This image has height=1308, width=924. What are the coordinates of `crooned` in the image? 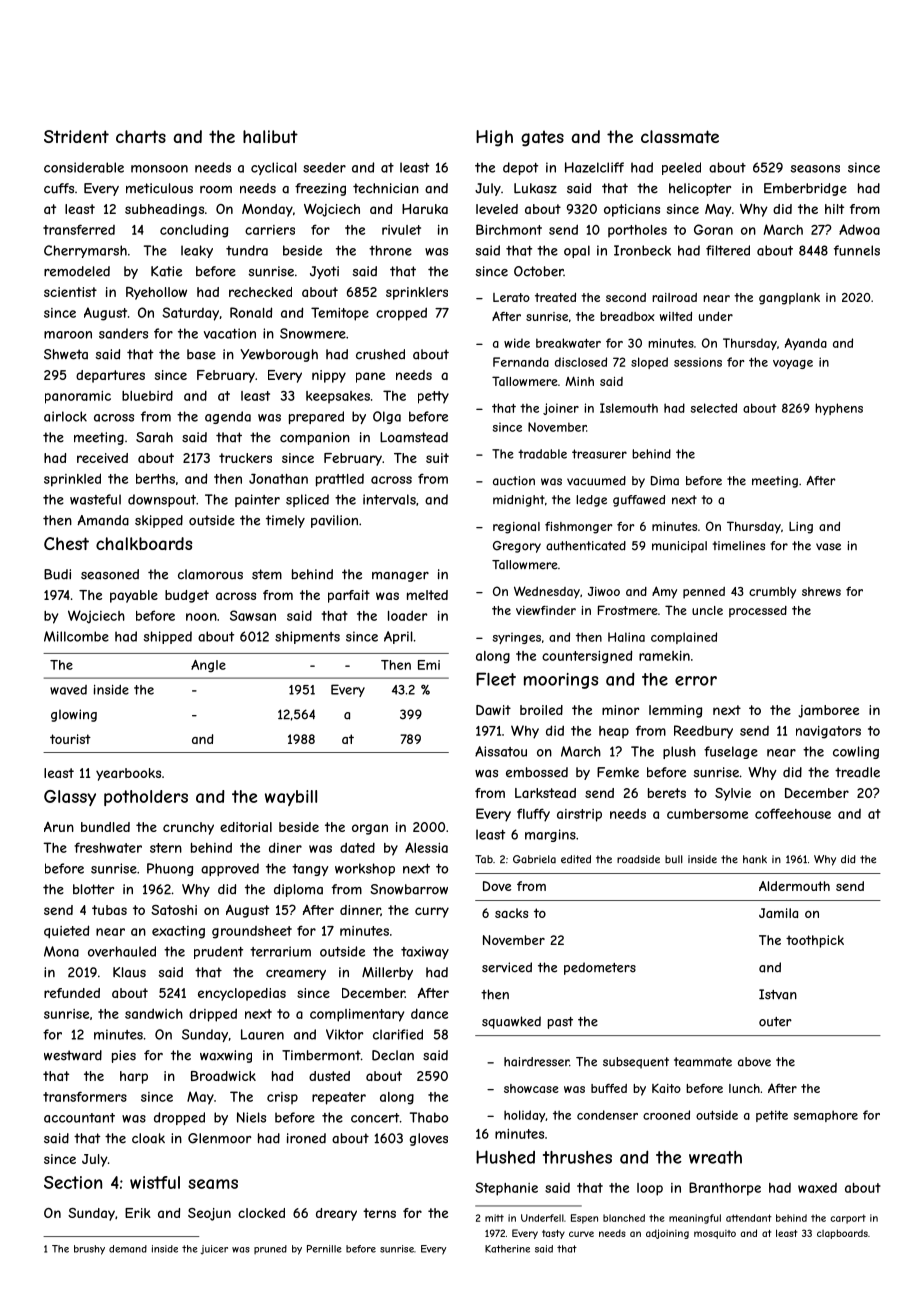 It's located at (666, 1115).
